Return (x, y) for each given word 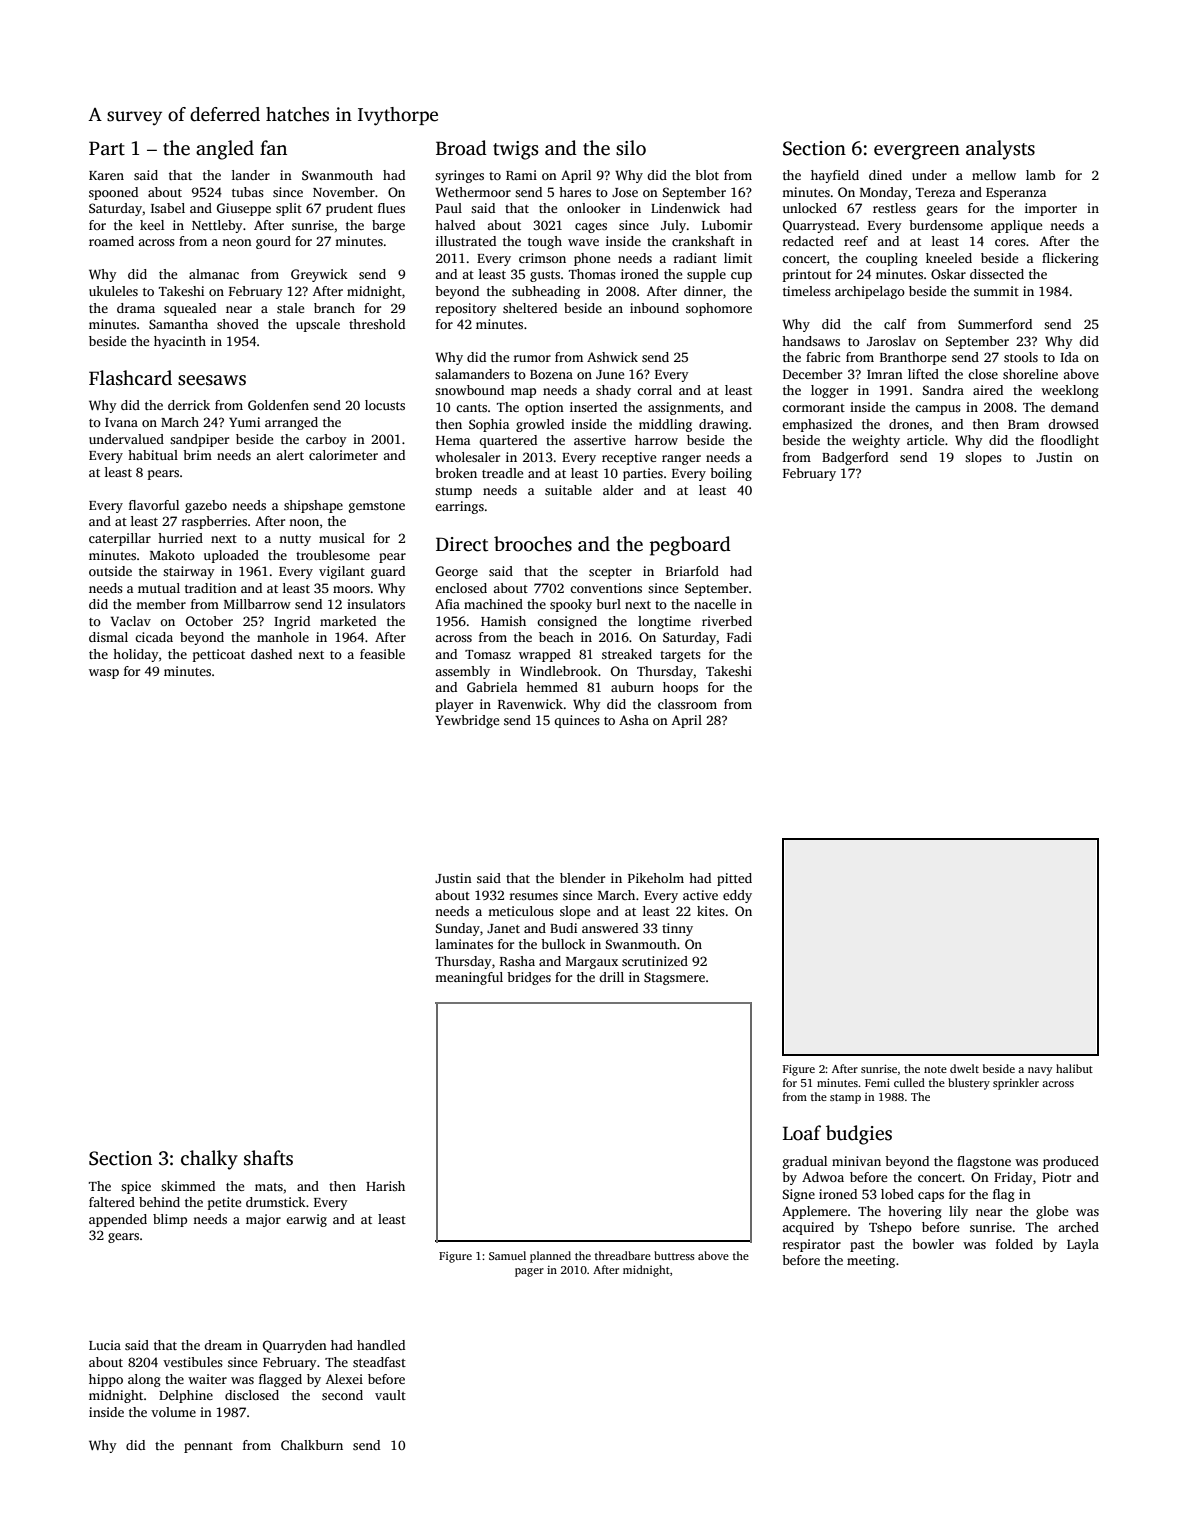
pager (529, 1272)
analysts (1000, 150)
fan (273, 148)
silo (631, 148)
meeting (871, 1261)
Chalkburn (312, 1445)
